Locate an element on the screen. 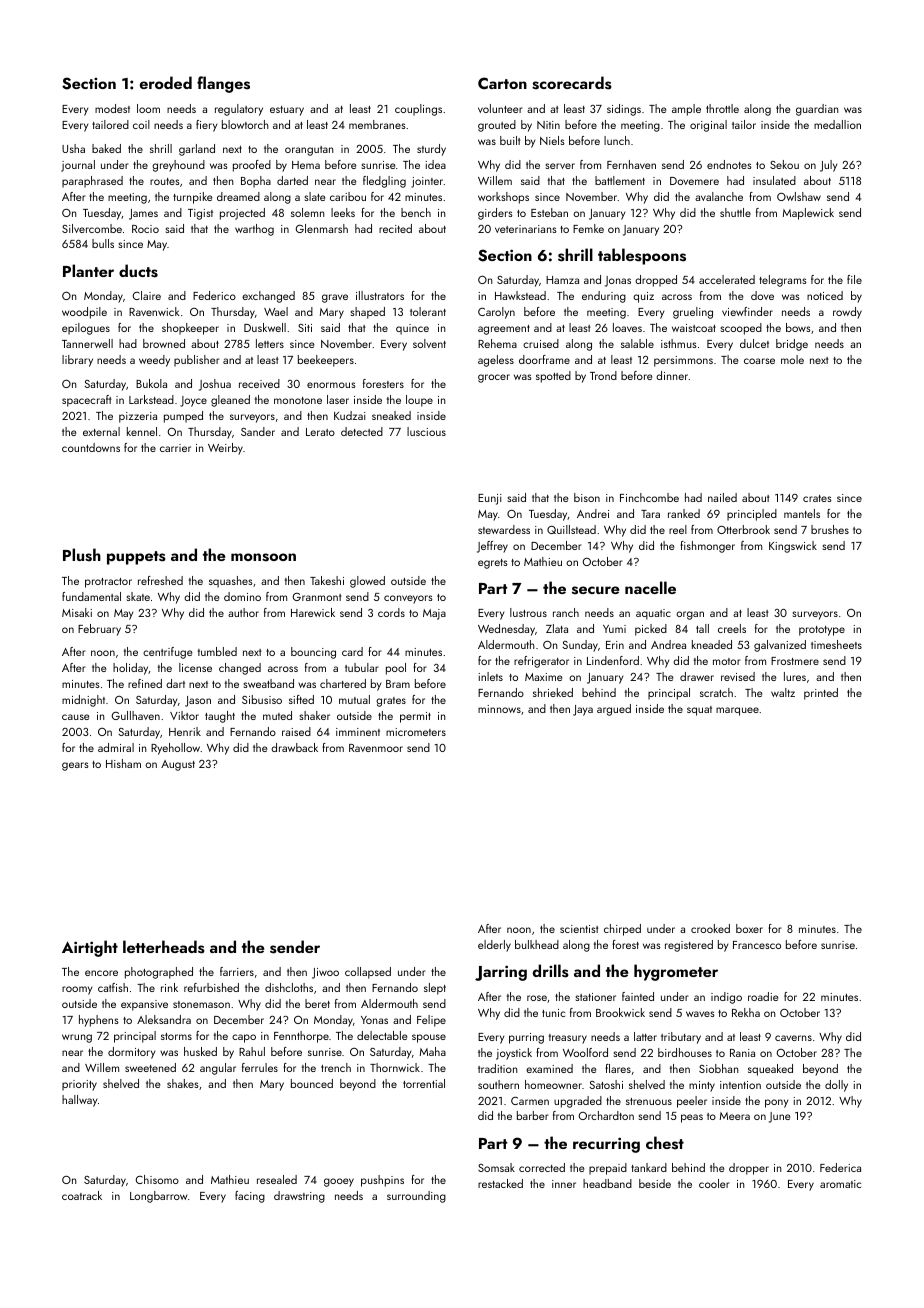  purring is located at coordinates (526, 1038).
